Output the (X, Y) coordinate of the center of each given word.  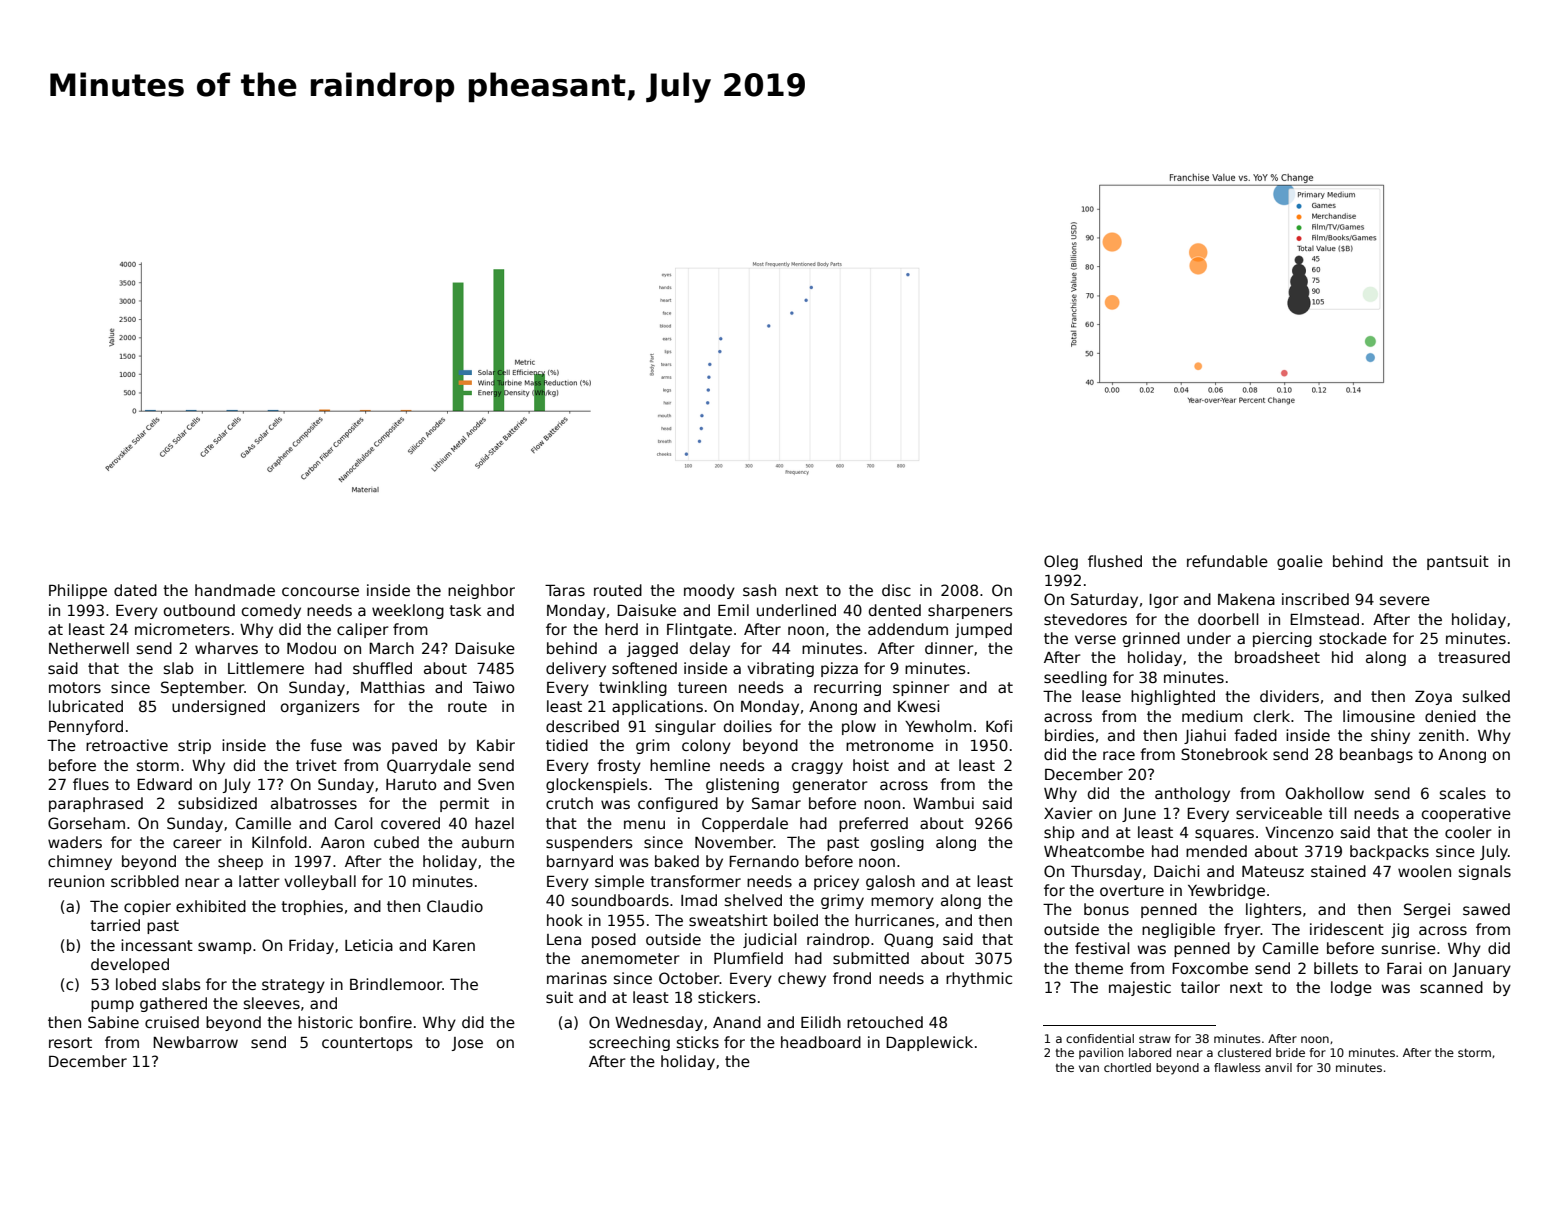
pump (112, 1006)
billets (1336, 968)
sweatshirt (728, 920)
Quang (908, 940)
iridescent (1347, 929)
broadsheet (1277, 657)
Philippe (78, 591)
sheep (240, 862)
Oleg (1061, 562)
